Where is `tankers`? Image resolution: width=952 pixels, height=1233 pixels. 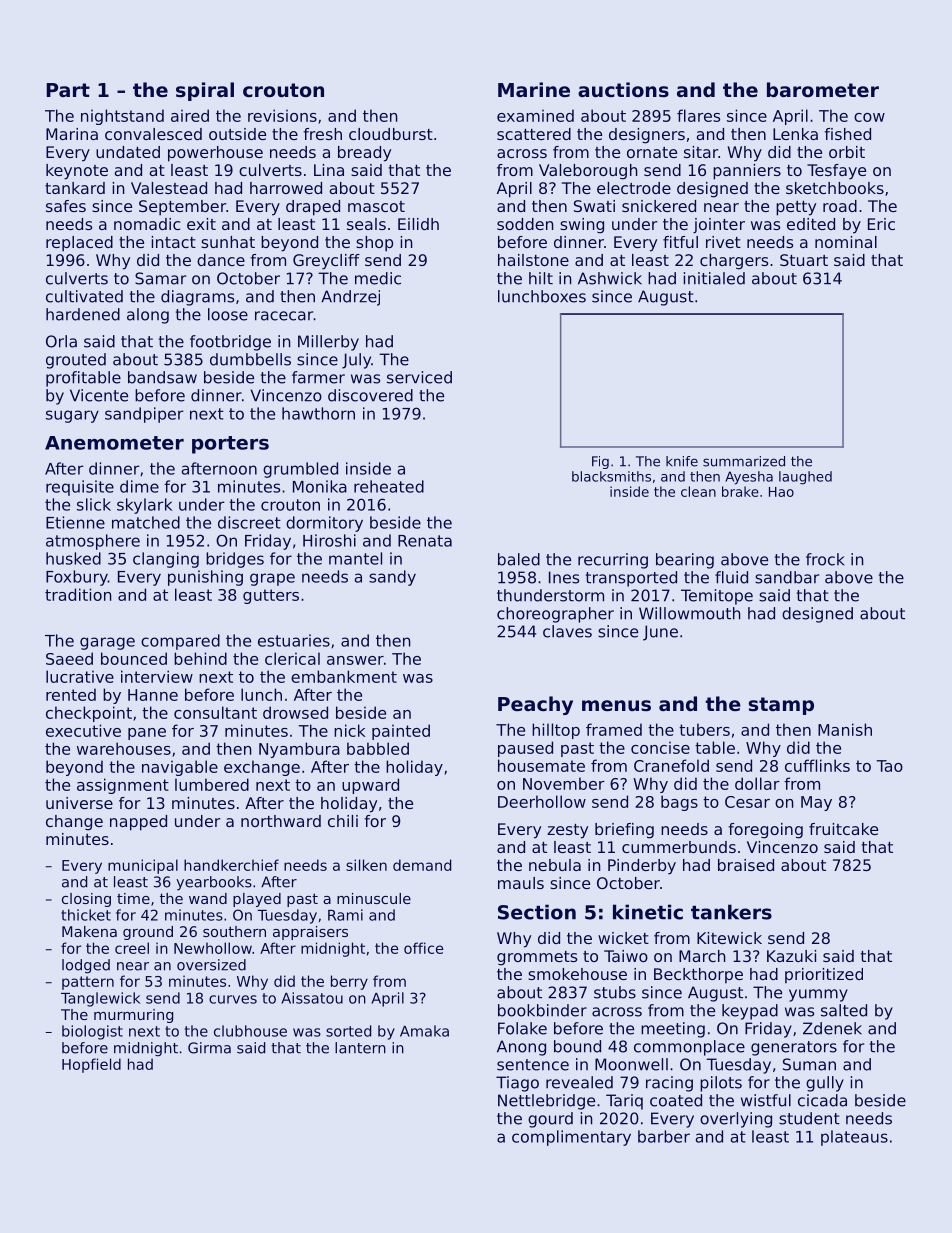 tankers is located at coordinates (731, 912).
